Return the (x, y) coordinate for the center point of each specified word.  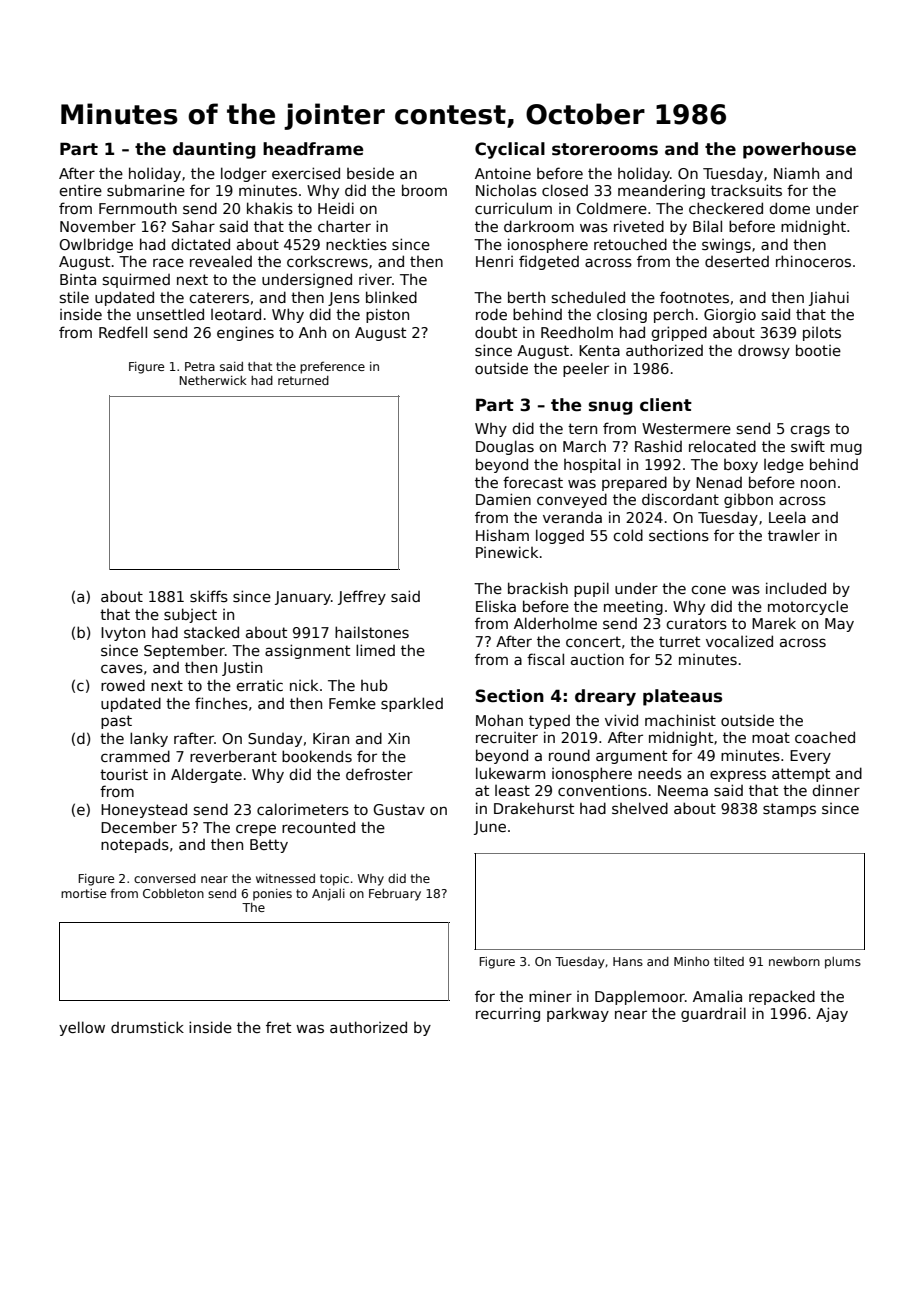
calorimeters (303, 809)
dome (789, 208)
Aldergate (206, 775)
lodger (244, 174)
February (395, 895)
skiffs (209, 596)
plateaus (682, 697)
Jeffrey (362, 597)
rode (491, 314)
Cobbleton (173, 893)
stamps (789, 810)
